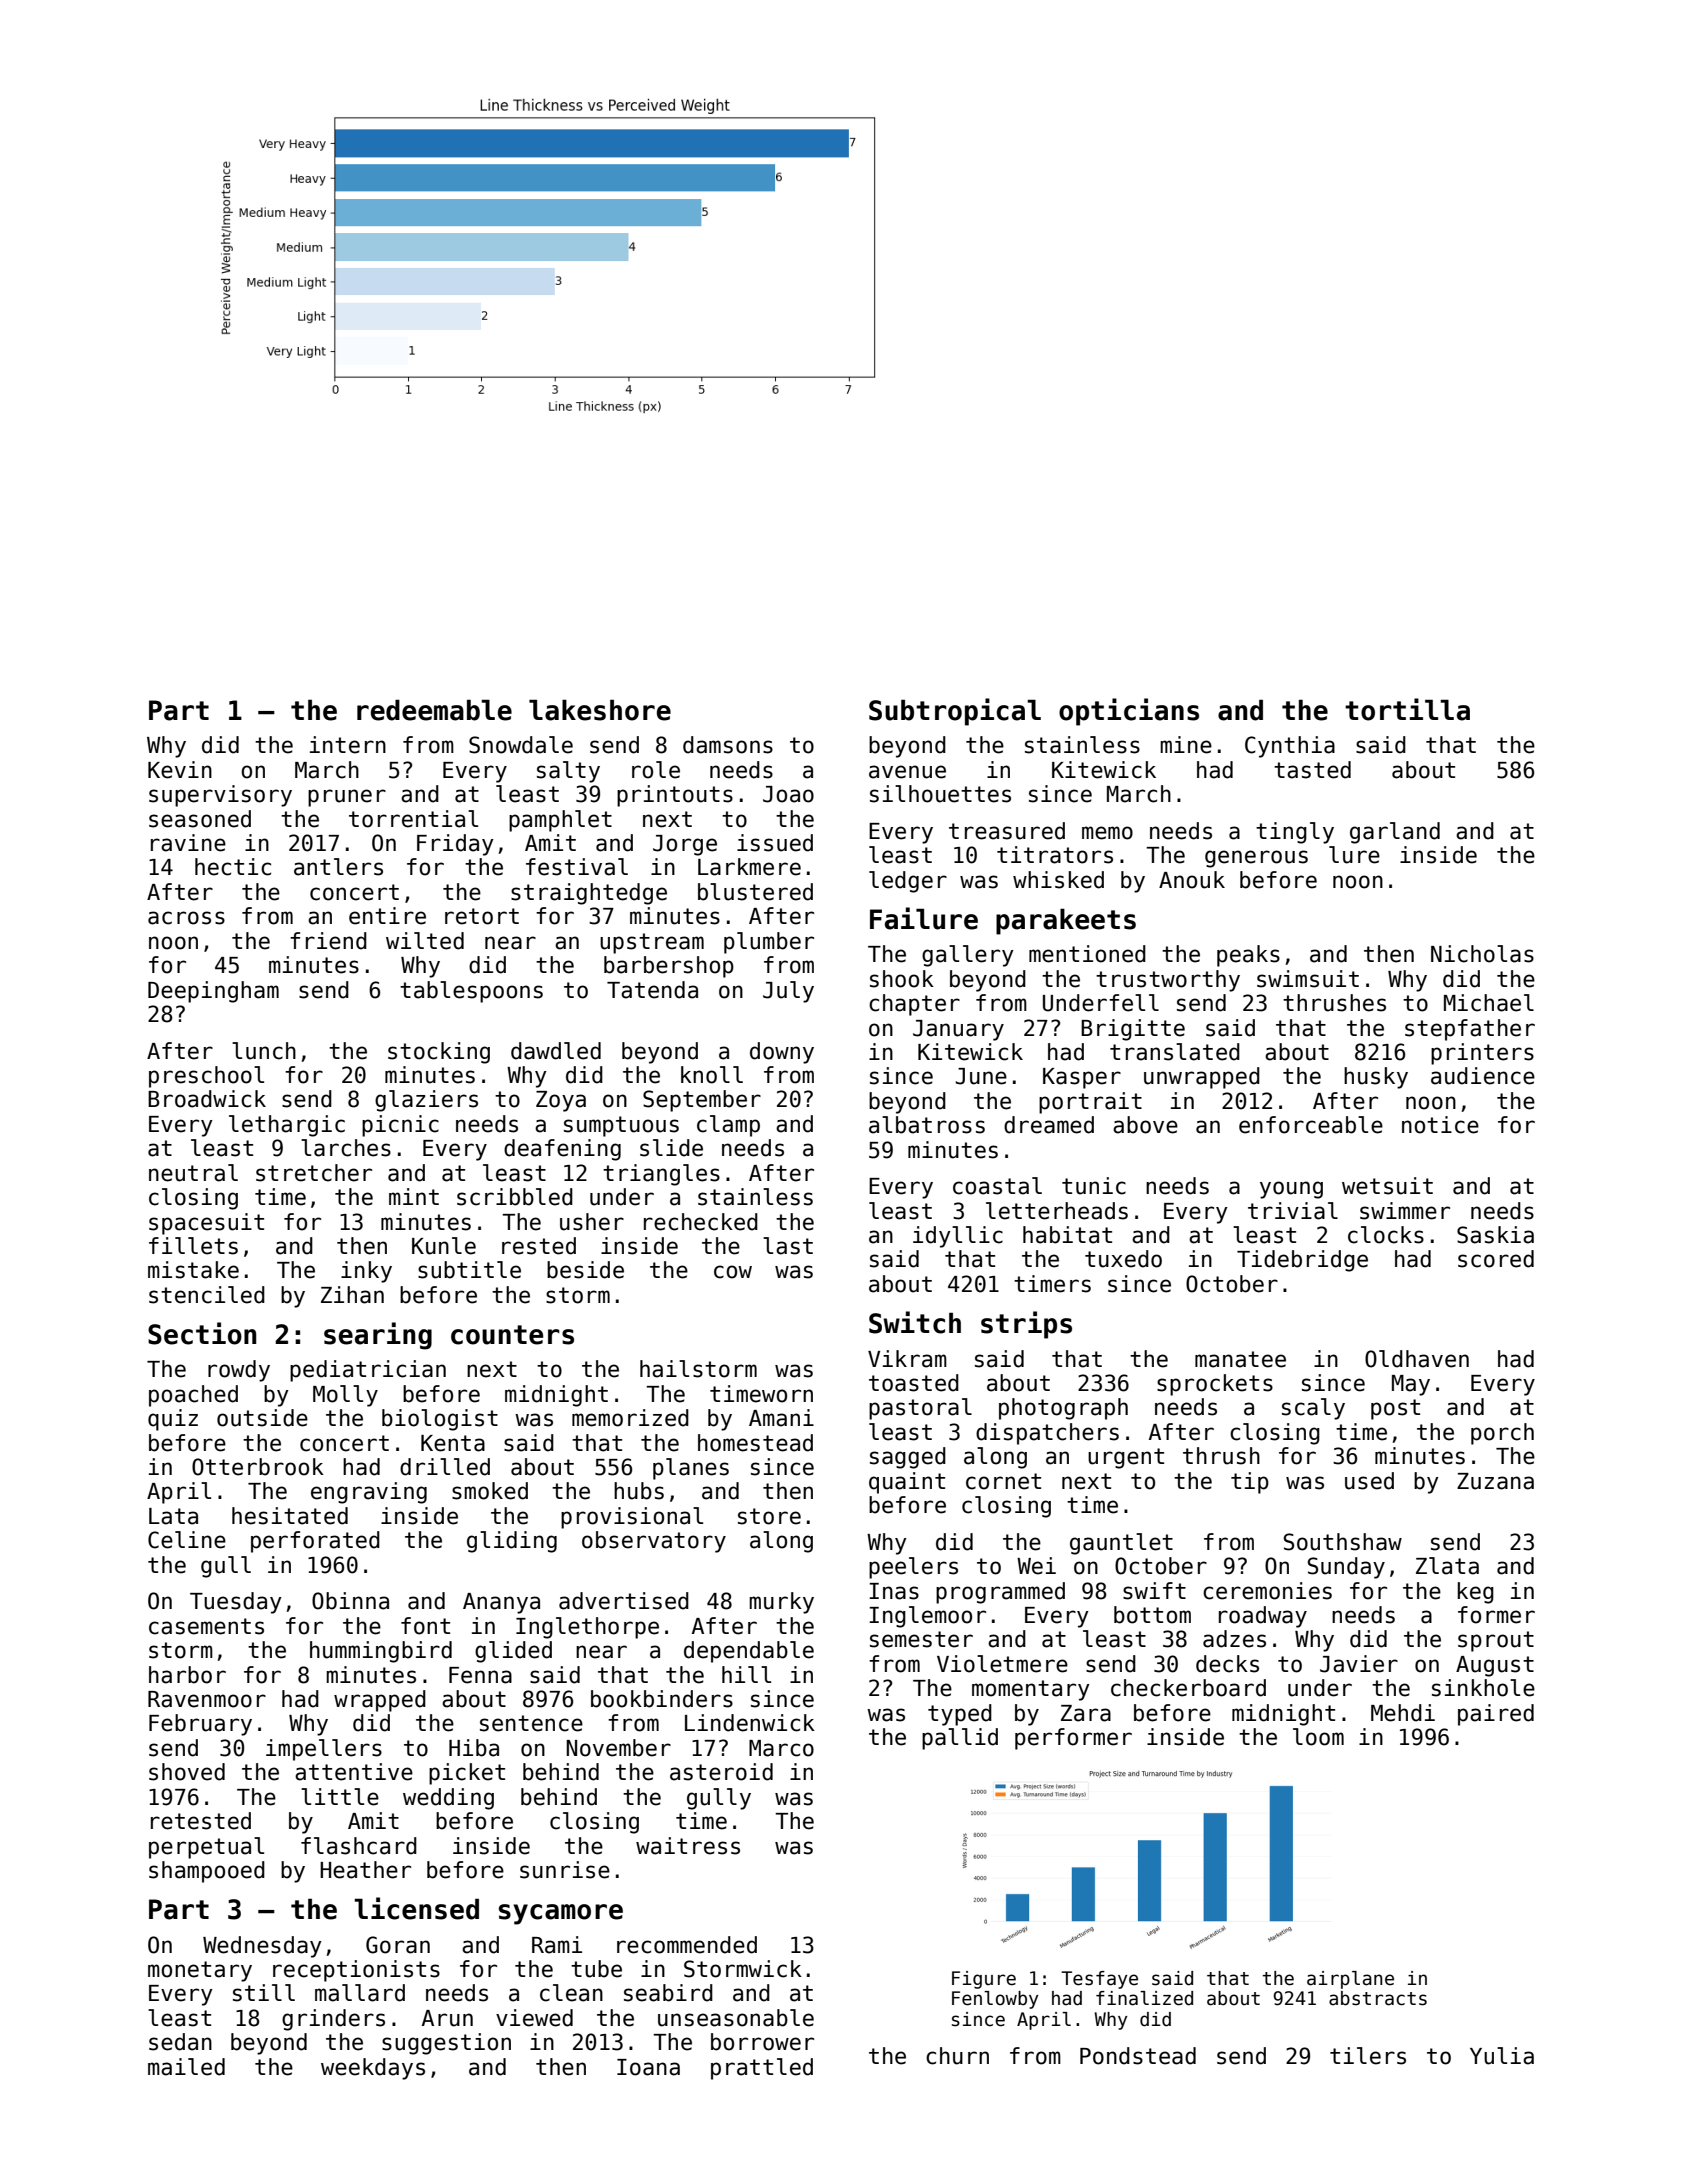  What do you see at coordinates (915, 1322) in the page?
I see `Switch` at bounding box center [915, 1322].
